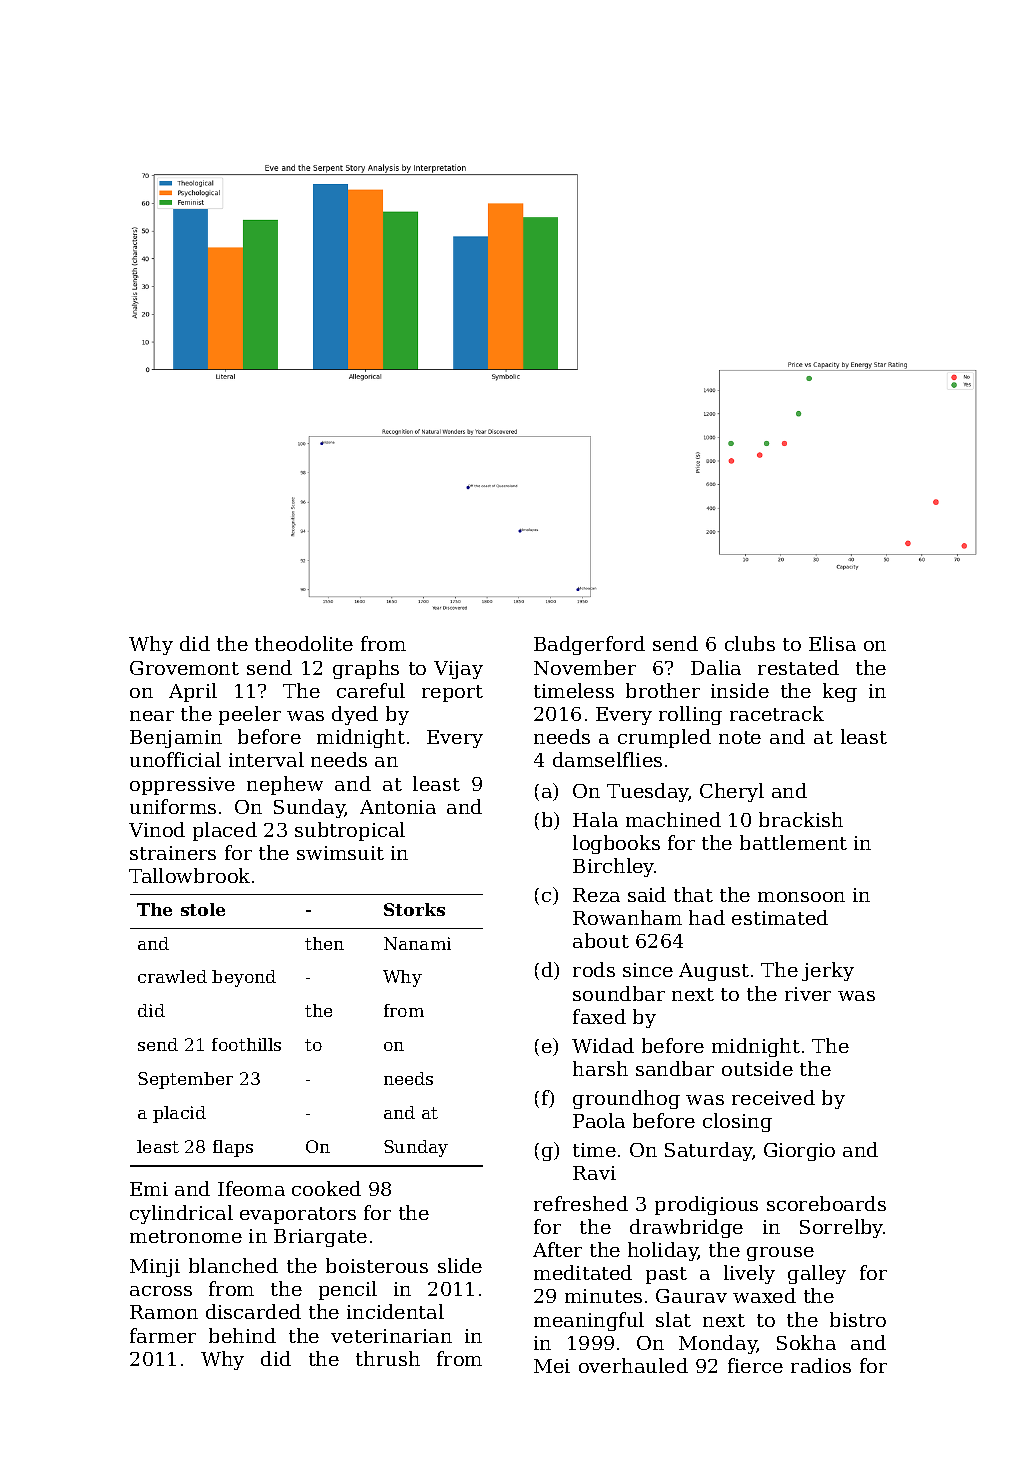  Describe the element at coordinates (304, 643) in the page. I see `theodolite` at that location.
